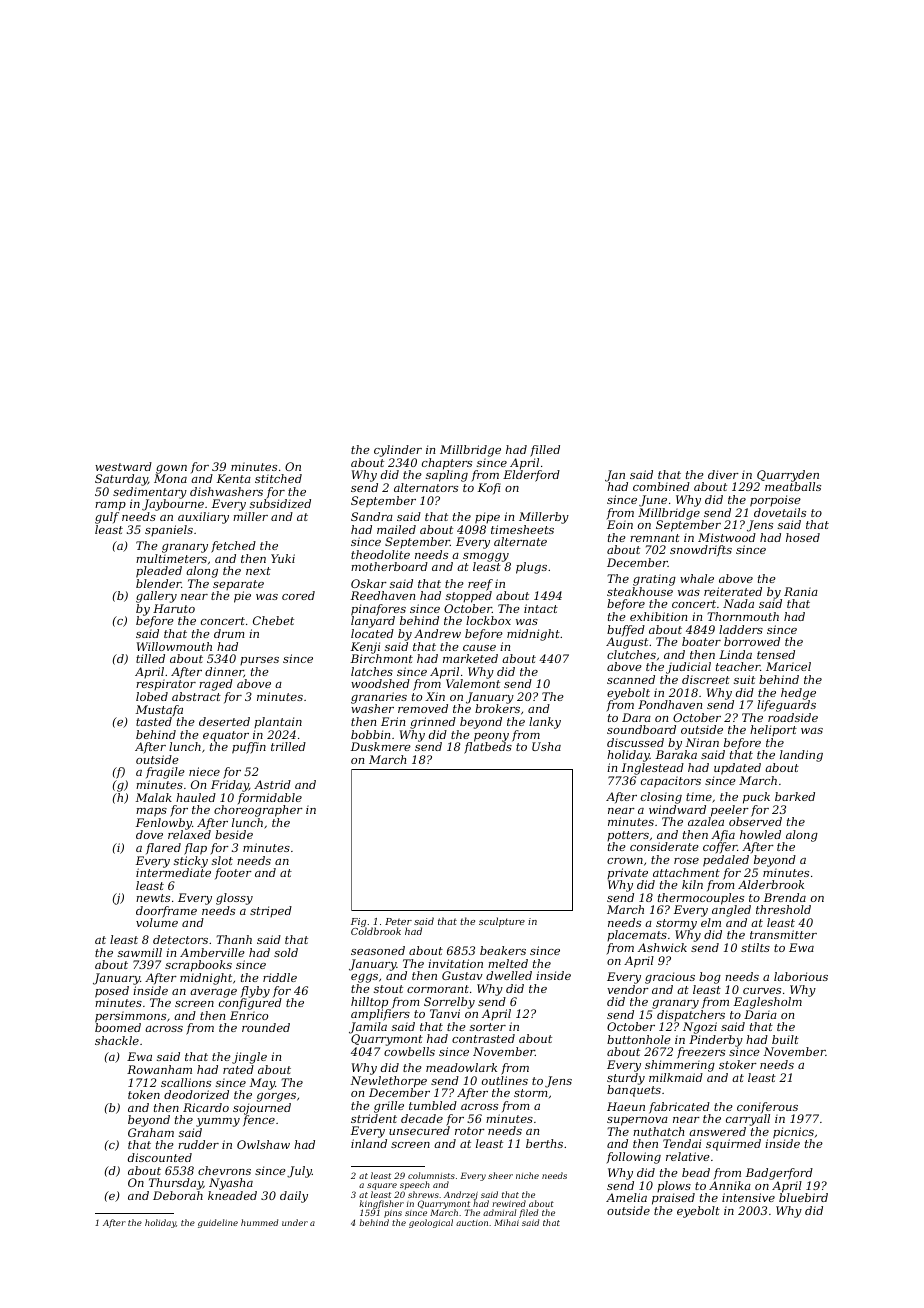 The image size is (924, 1308). Describe the element at coordinates (381, 1205) in the image. I see `kingfisher` at that location.
